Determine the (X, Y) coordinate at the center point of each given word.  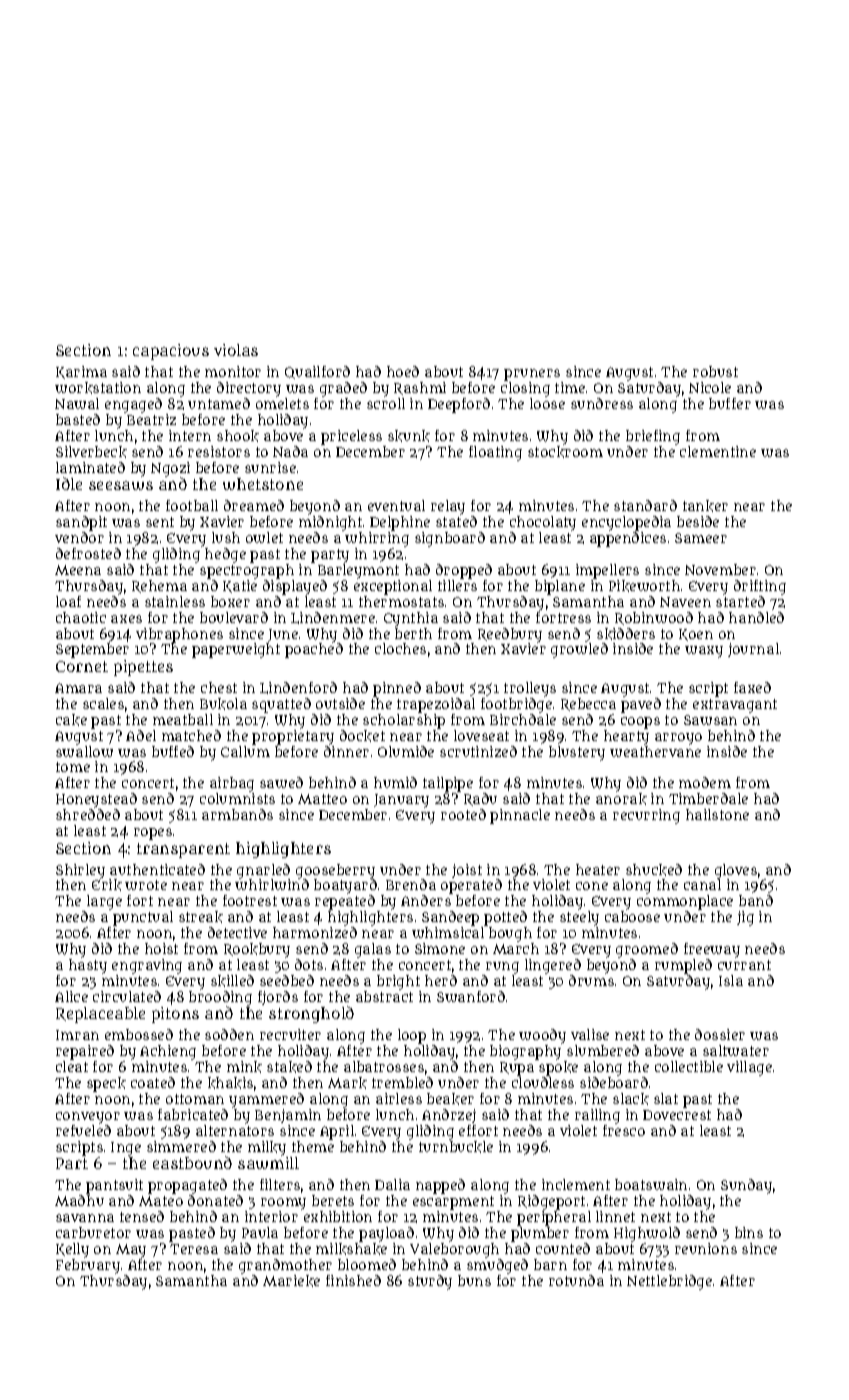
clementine (718, 451)
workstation (98, 388)
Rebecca (588, 704)
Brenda (411, 884)
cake (71, 720)
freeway (712, 950)
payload (386, 1234)
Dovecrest (677, 1115)
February (88, 1266)
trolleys (530, 689)
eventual (396, 505)
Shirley (80, 871)
